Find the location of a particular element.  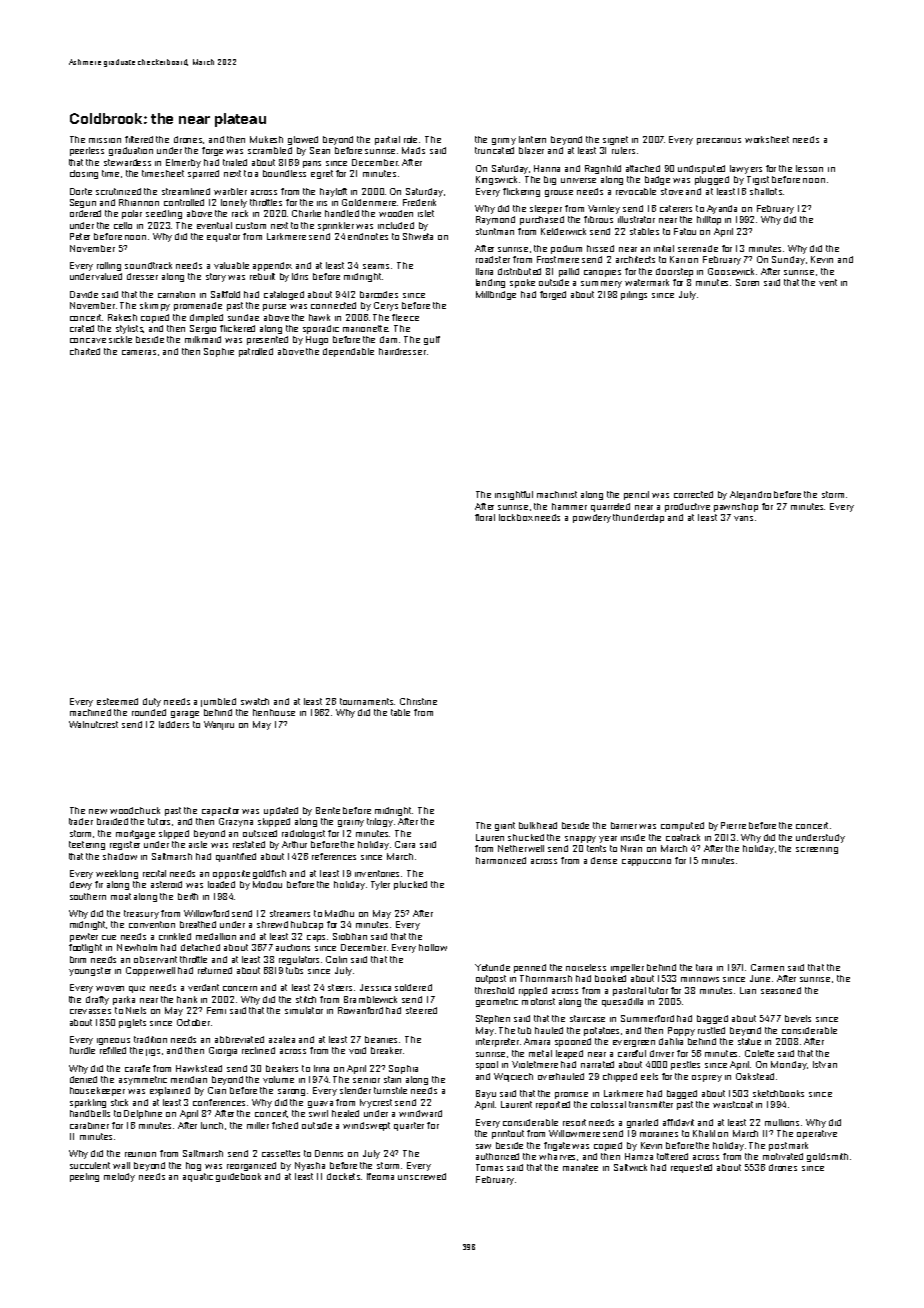

Frederik is located at coordinates (419, 202).
